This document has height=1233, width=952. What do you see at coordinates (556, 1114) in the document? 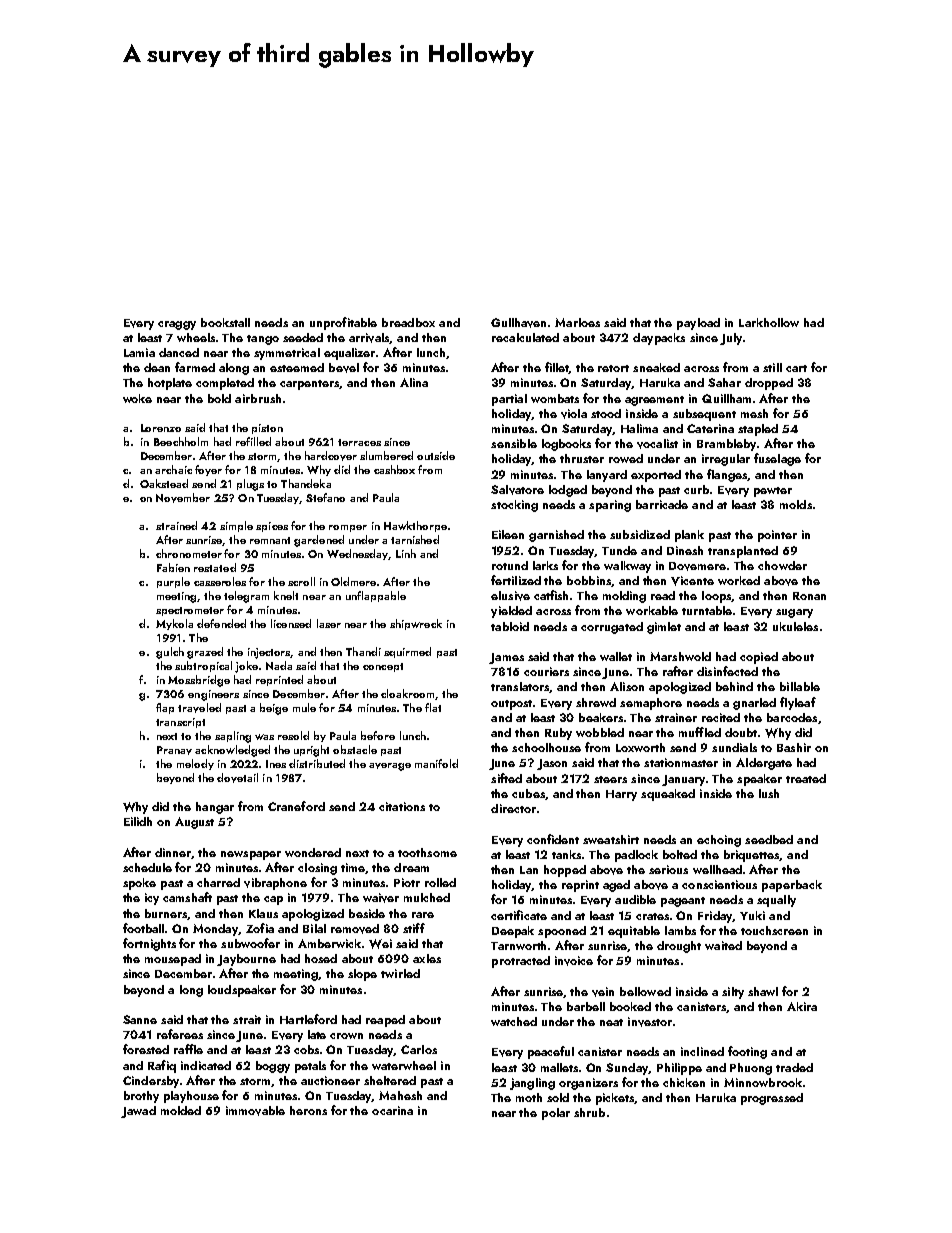
I see `polar` at bounding box center [556, 1114].
